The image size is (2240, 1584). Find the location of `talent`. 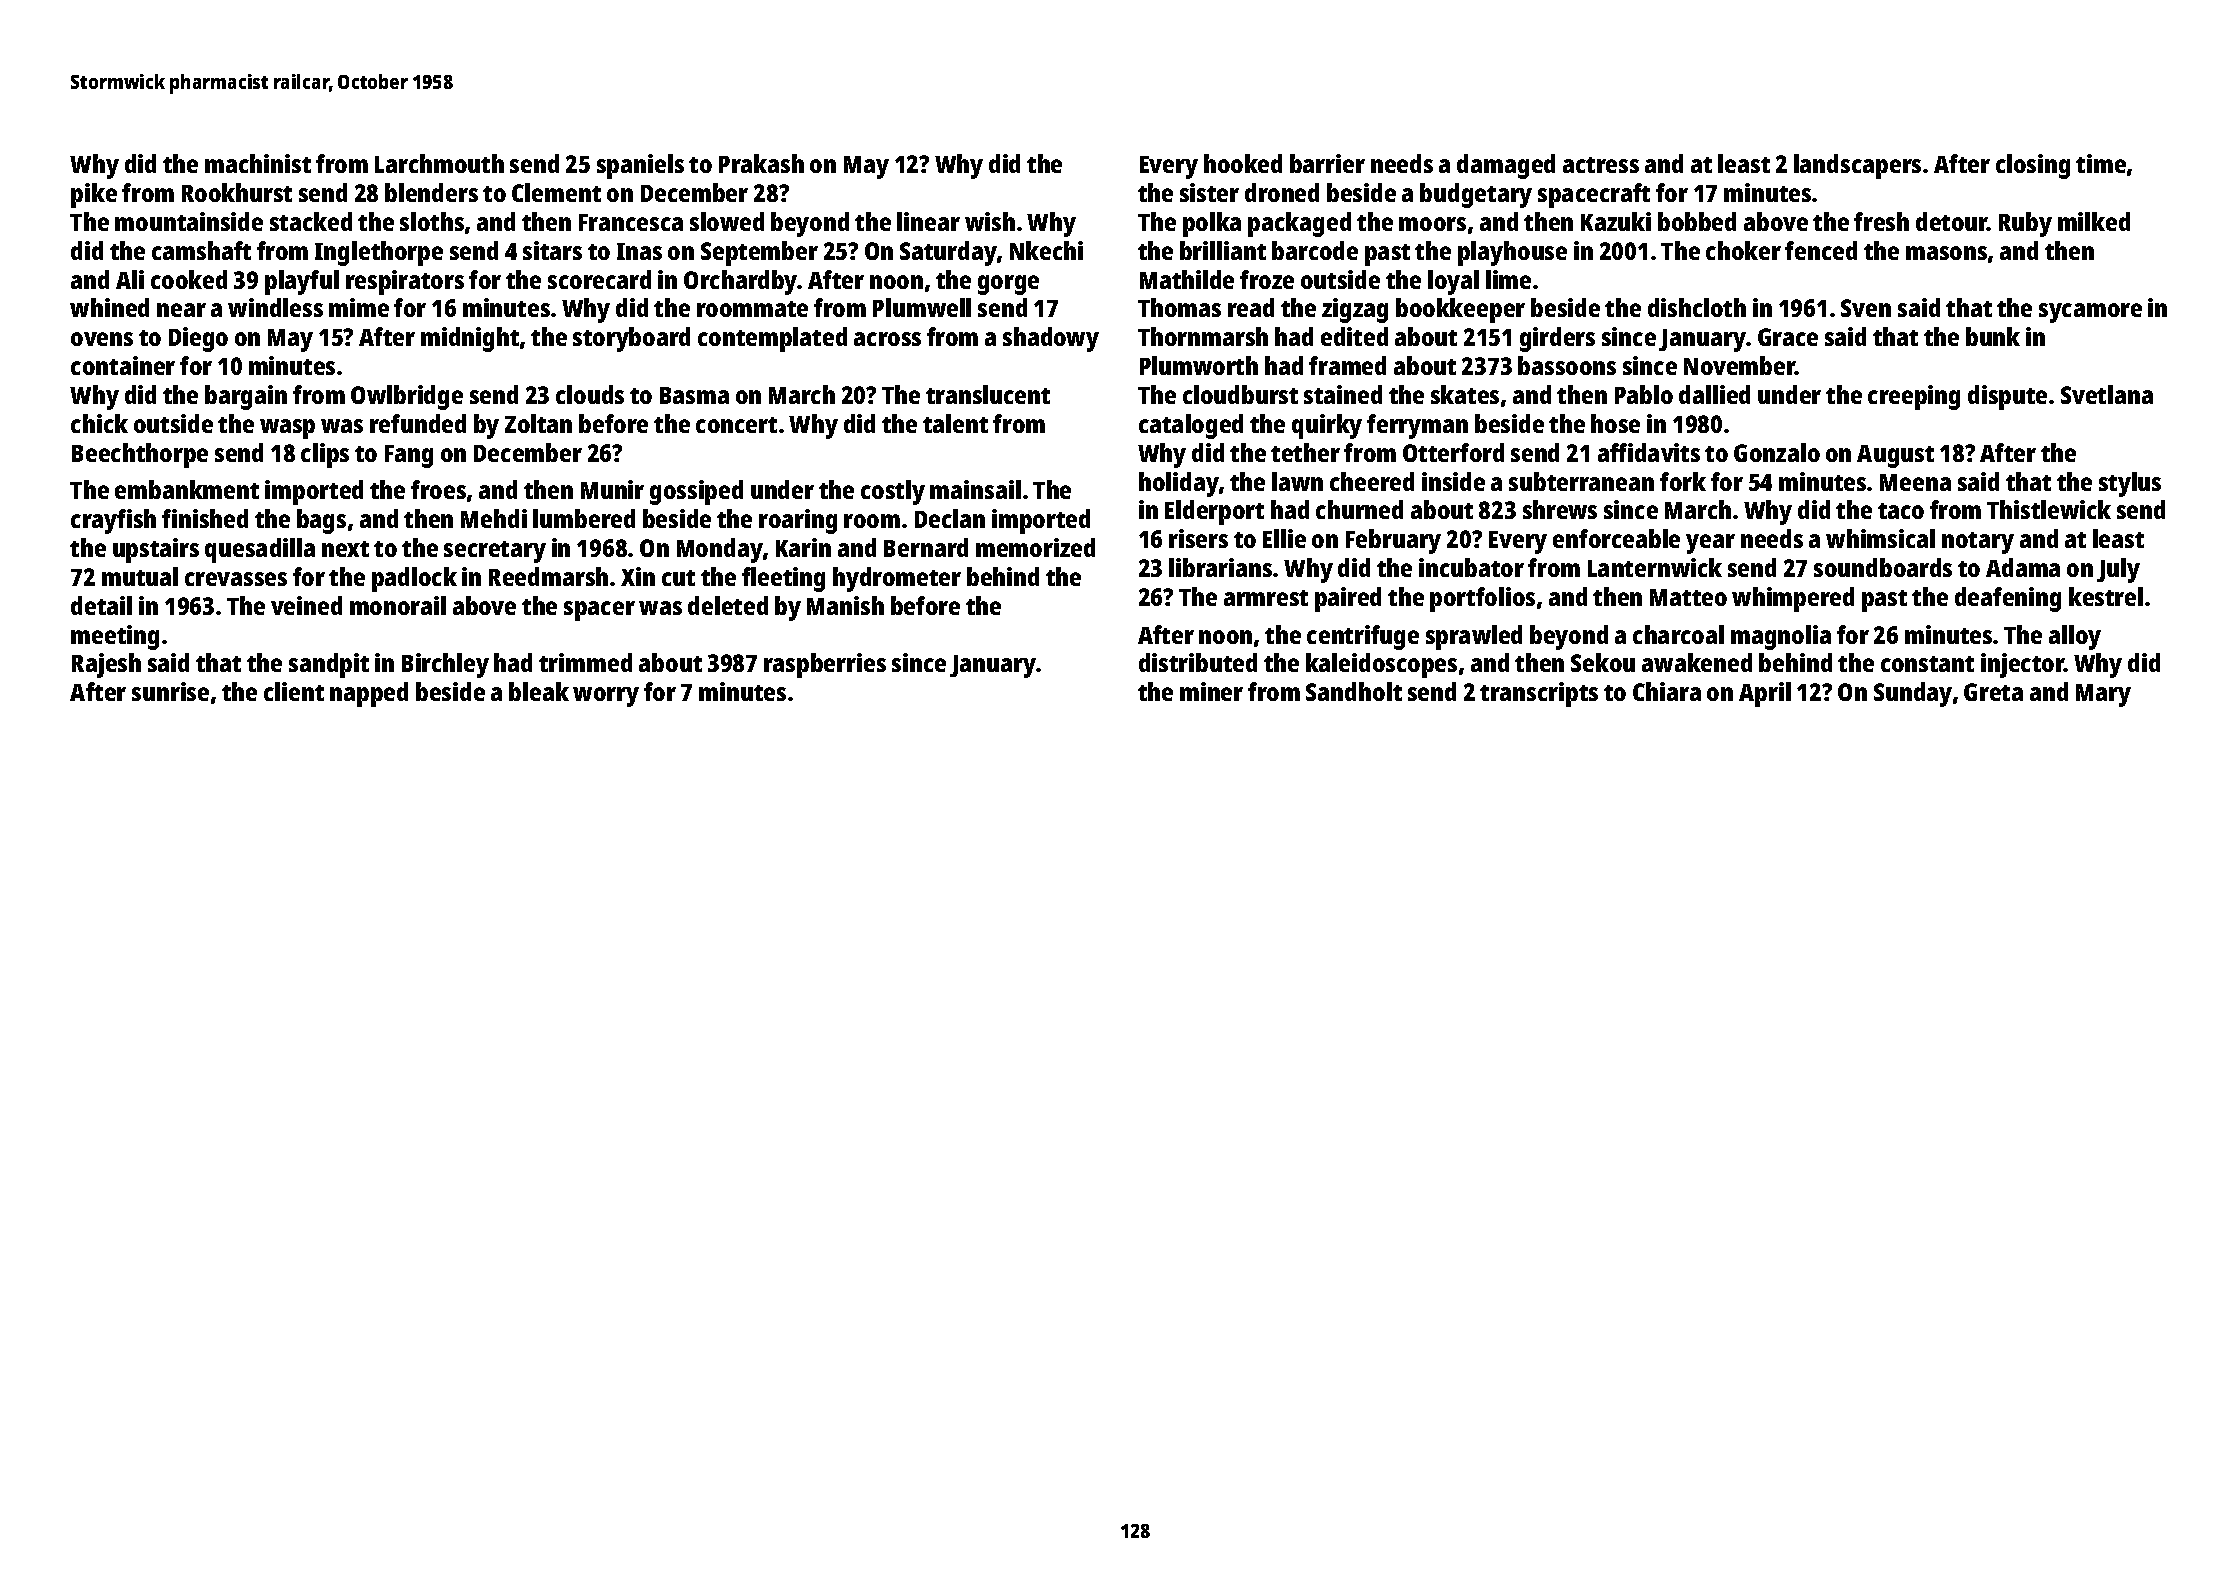

talent is located at coordinates (955, 423).
